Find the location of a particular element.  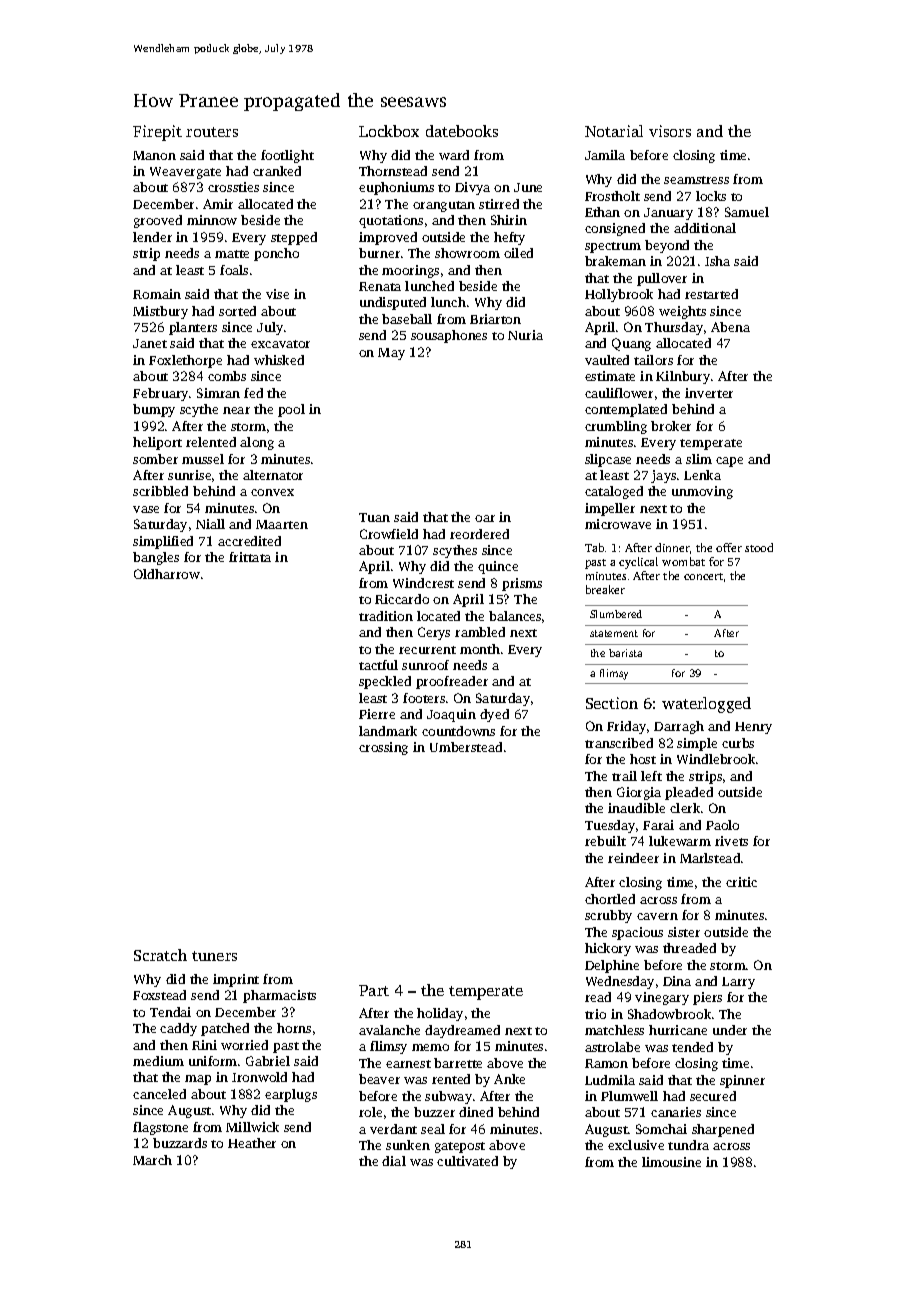

slipcase is located at coordinates (608, 460).
